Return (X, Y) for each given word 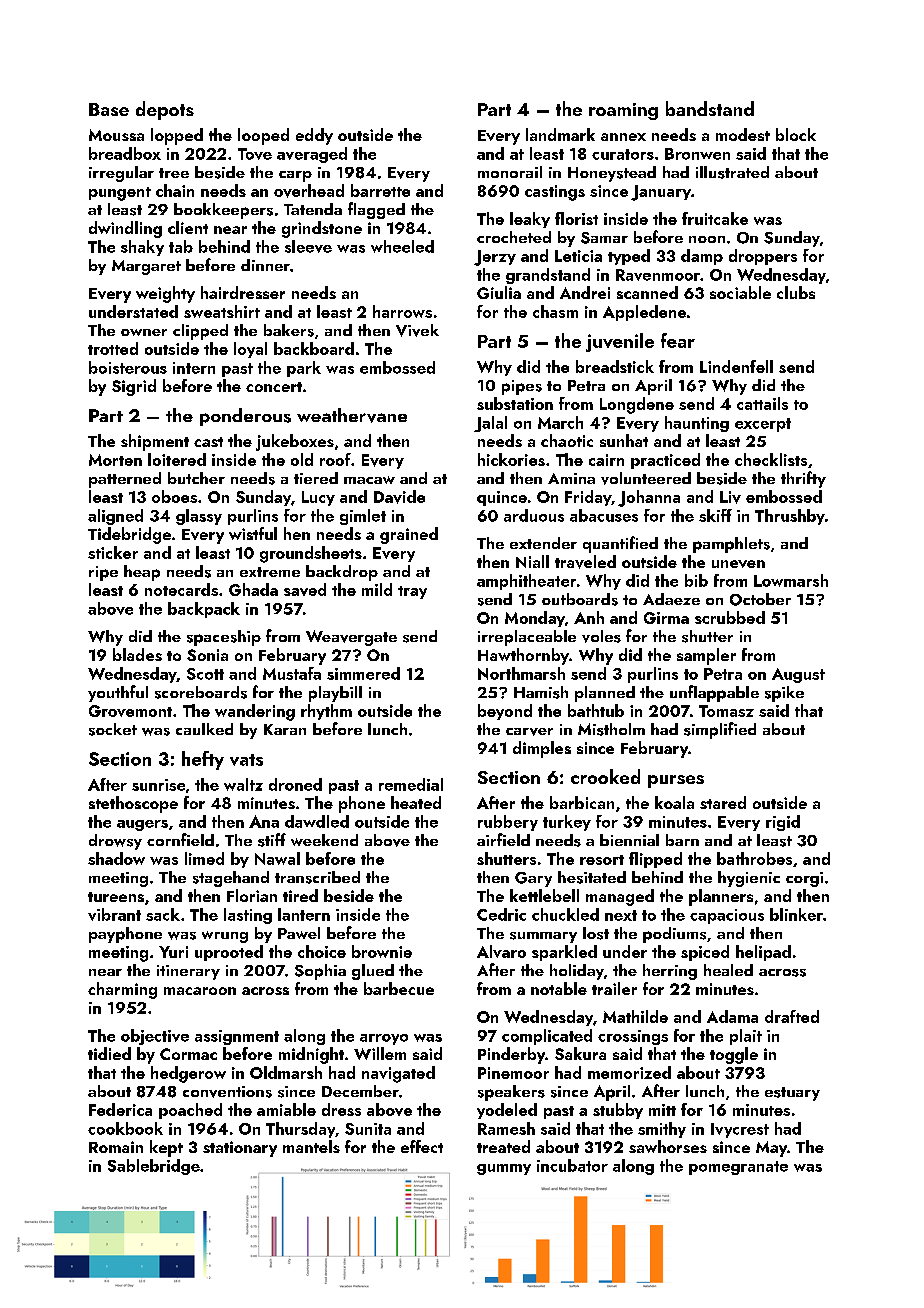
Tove (255, 154)
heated (416, 802)
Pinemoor (513, 1073)
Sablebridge (154, 1167)
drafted (792, 1016)
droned (295, 784)
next (621, 915)
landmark (560, 134)
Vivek (417, 330)
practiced (665, 461)
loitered (177, 459)
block (796, 134)
